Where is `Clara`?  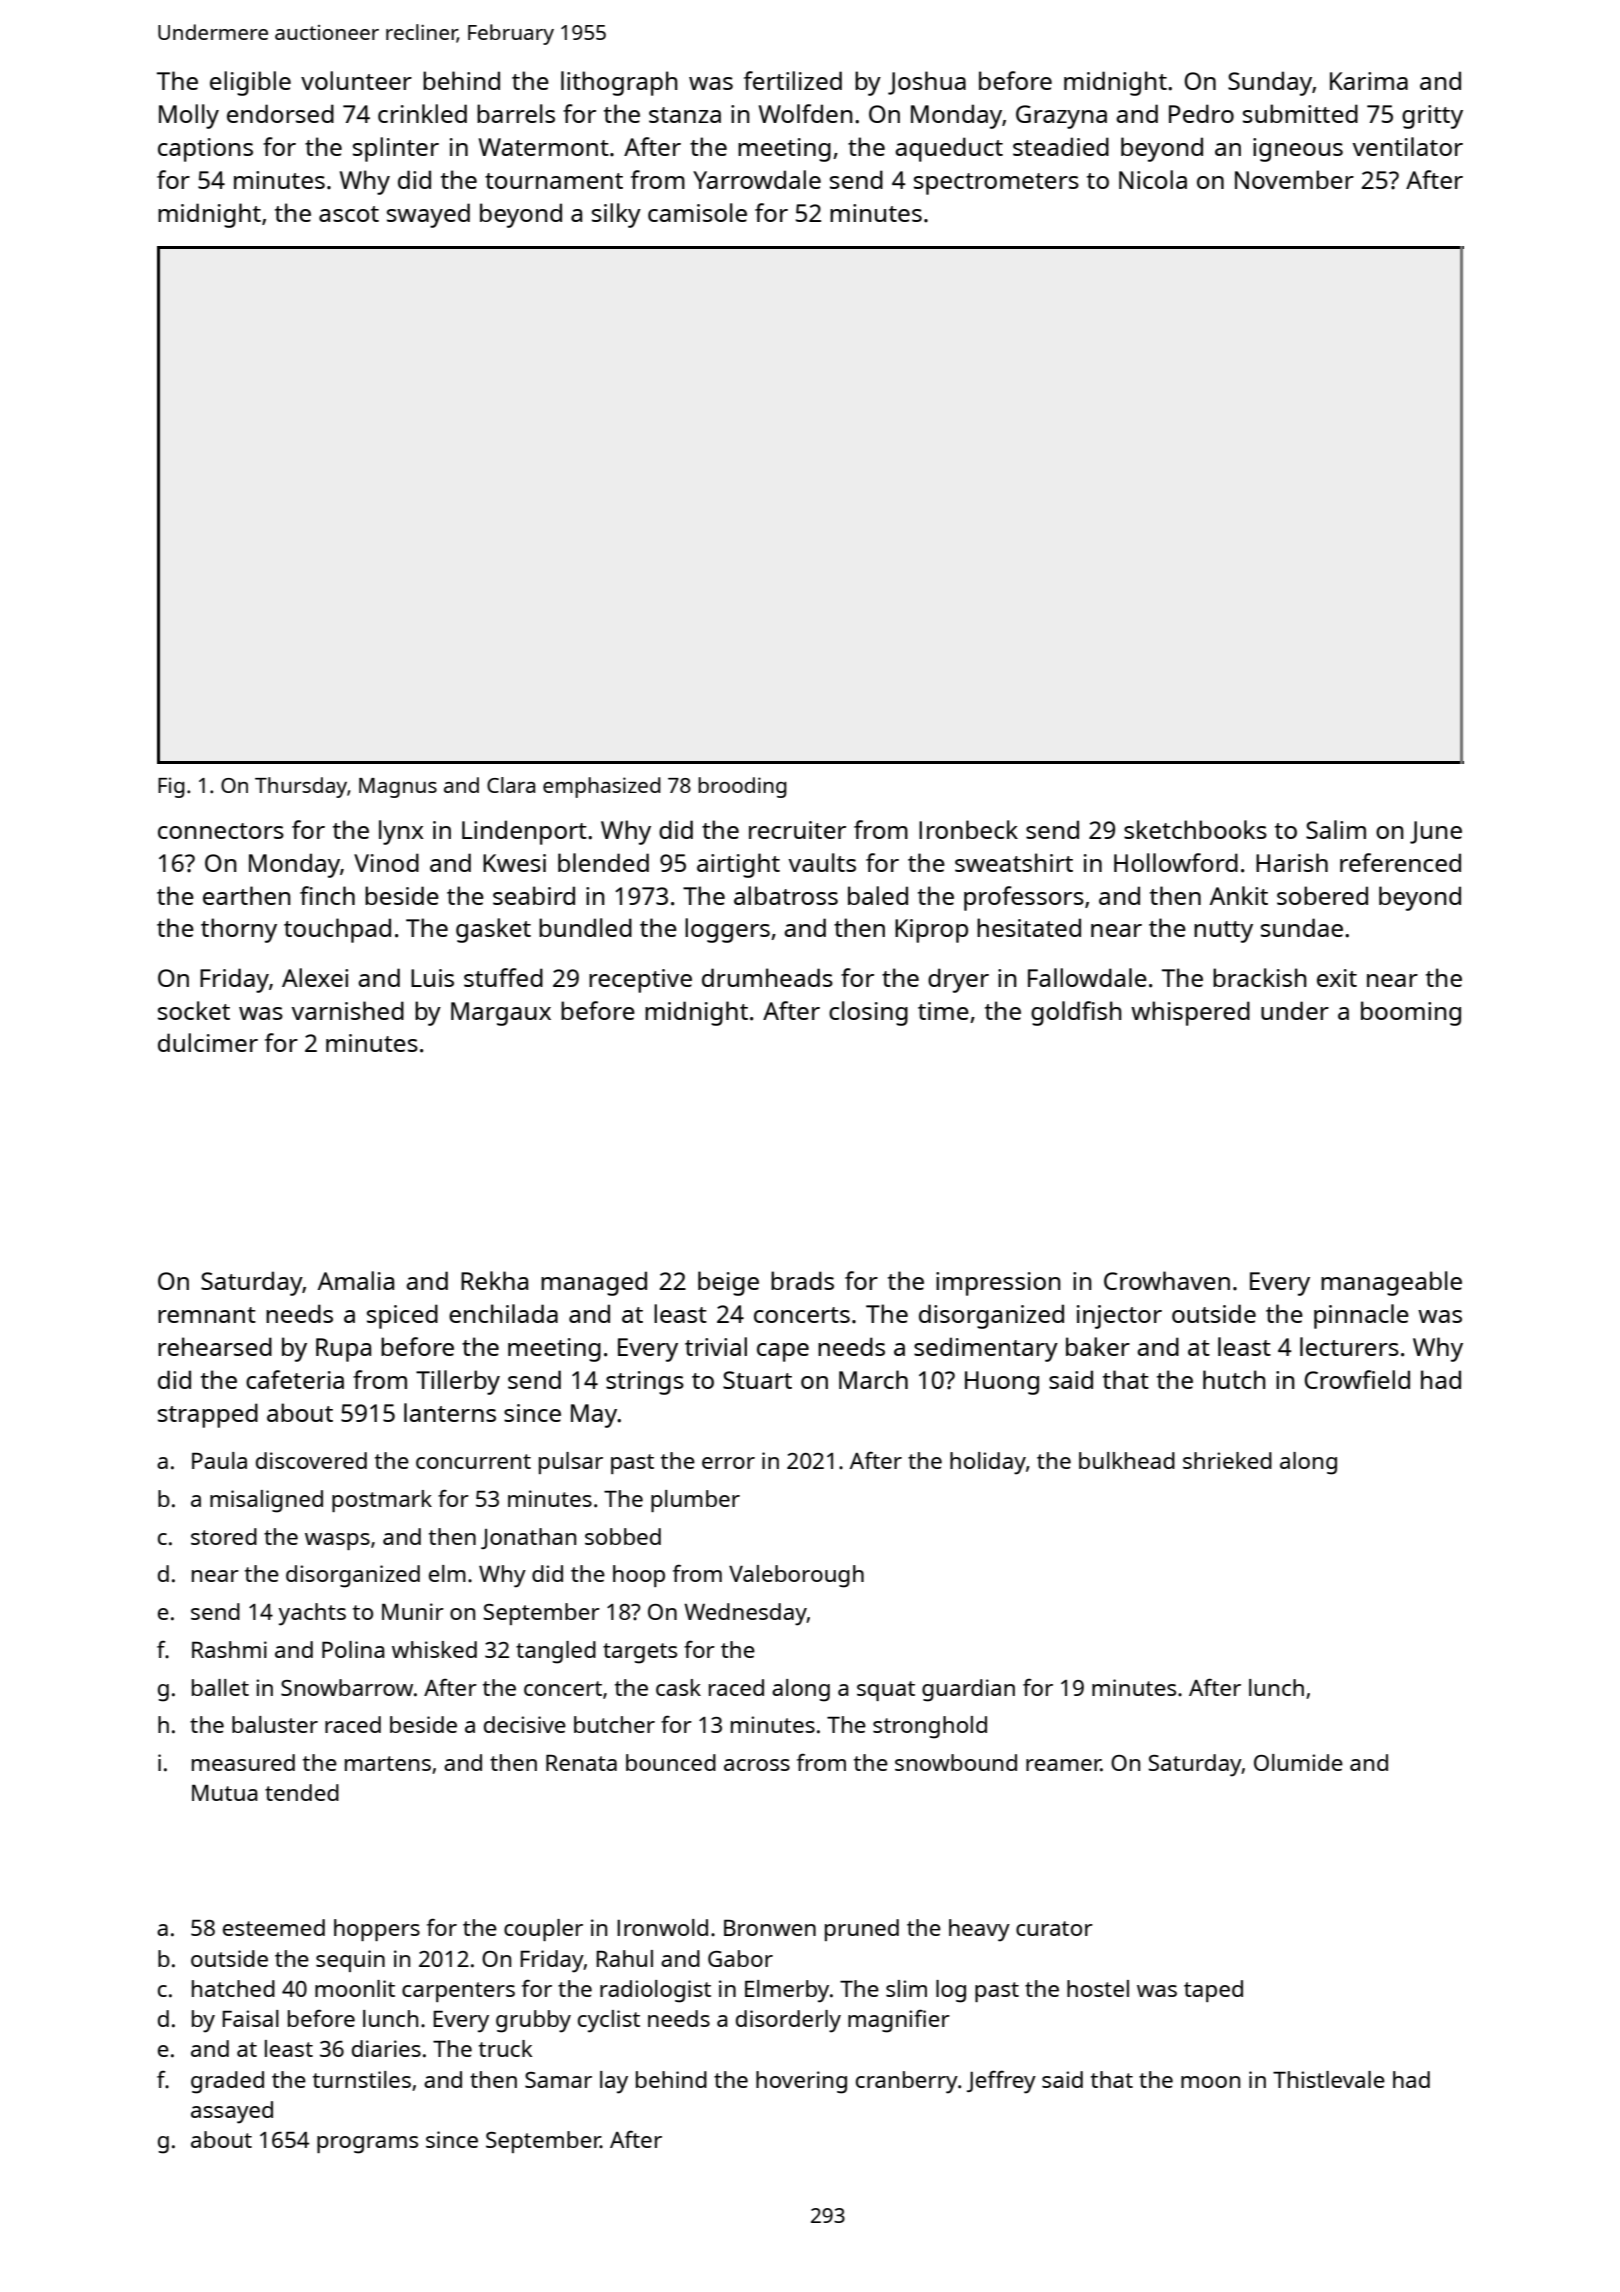 Clara is located at coordinates (511, 785).
